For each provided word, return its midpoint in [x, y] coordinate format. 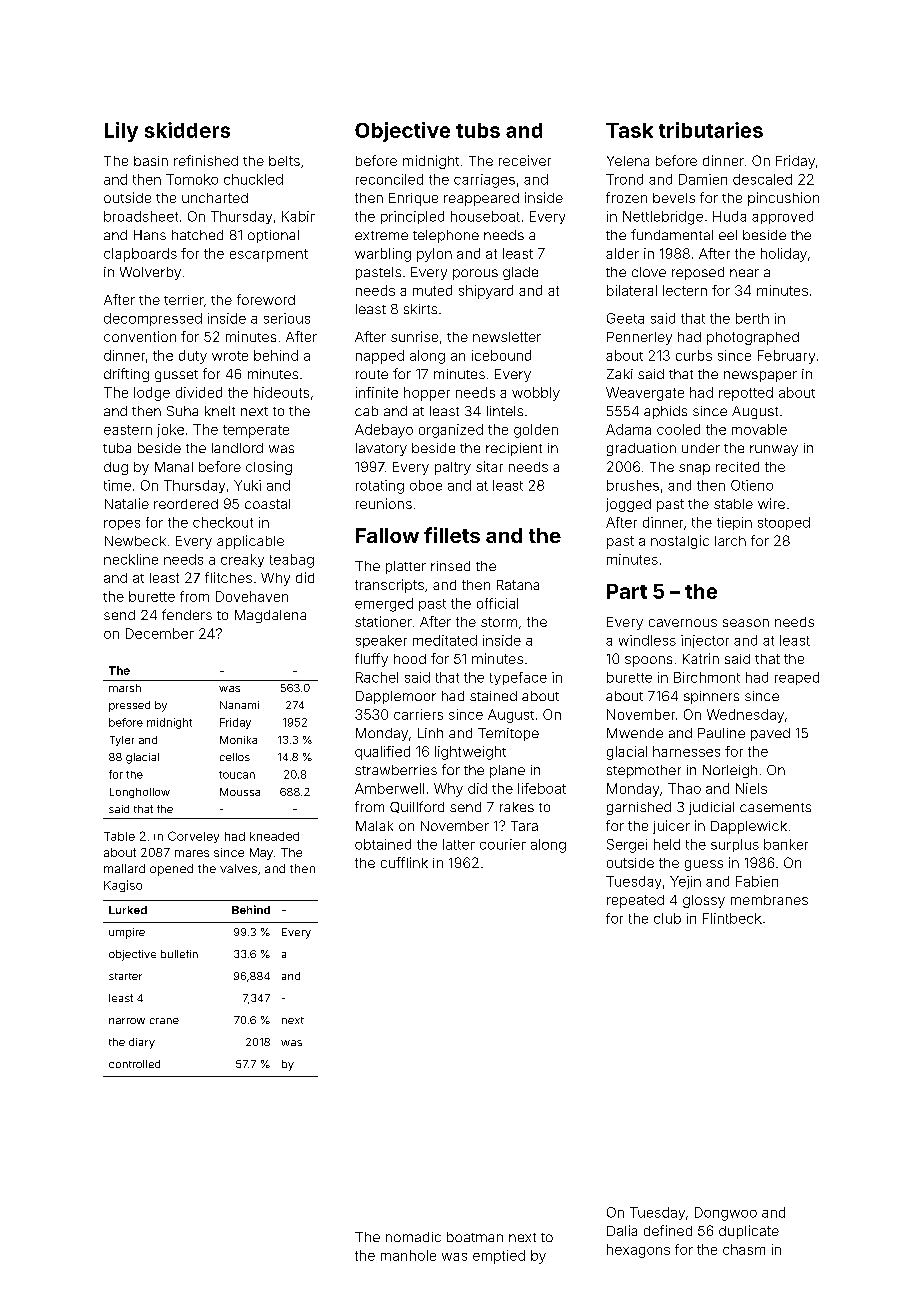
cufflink [404, 862]
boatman [475, 1237]
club [667, 918]
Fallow [387, 535]
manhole [408, 1255]
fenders [187, 614]
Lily [121, 132]
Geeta [625, 318]
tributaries [711, 130]
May [261, 854]
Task [629, 130]
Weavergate [645, 394]
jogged [628, 505]
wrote [230, 356]
